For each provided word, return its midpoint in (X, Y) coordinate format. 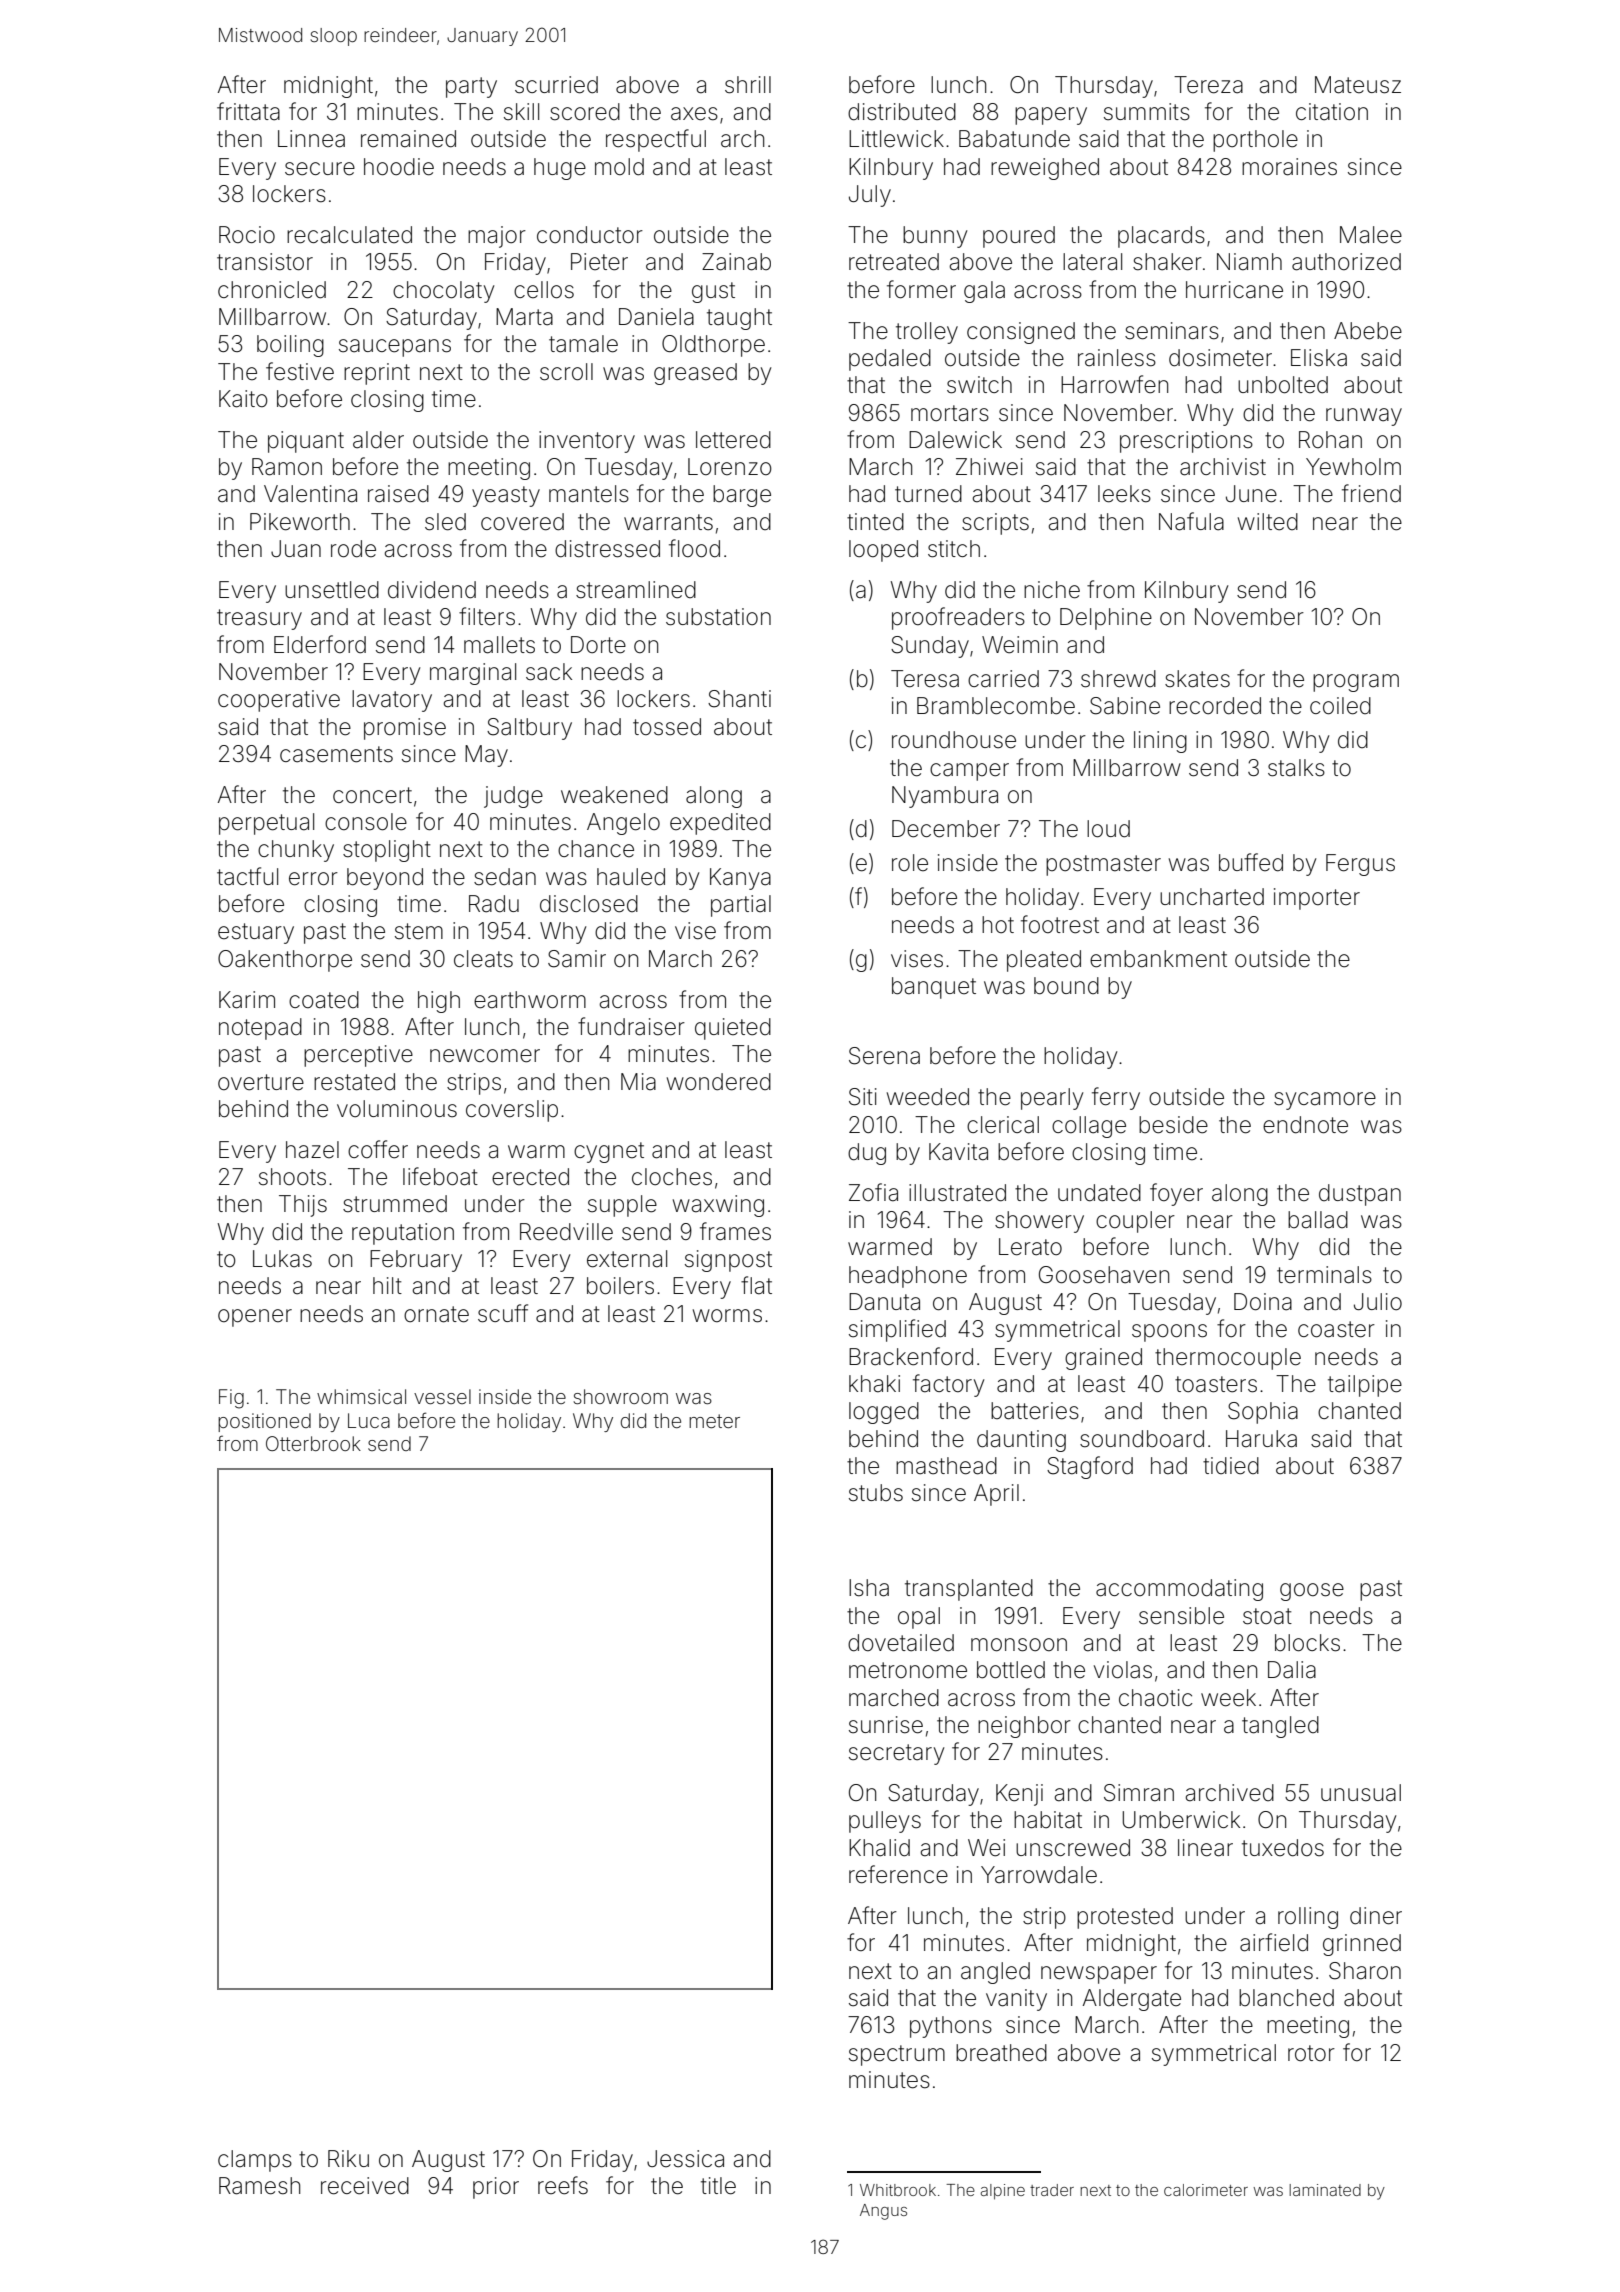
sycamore (1325, 1101)
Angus (883, 2212)
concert (372, 795)
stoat (1267, 1616)
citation (1332, 112)
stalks (1296, 768)
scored (585, 112)
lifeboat (440, 1176)
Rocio (247, 235)
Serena (884, 1056)
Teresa (925, 679)
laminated (1325, 2190)
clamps (255, 2161)
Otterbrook (313, 1443)
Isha (869, 1588)
